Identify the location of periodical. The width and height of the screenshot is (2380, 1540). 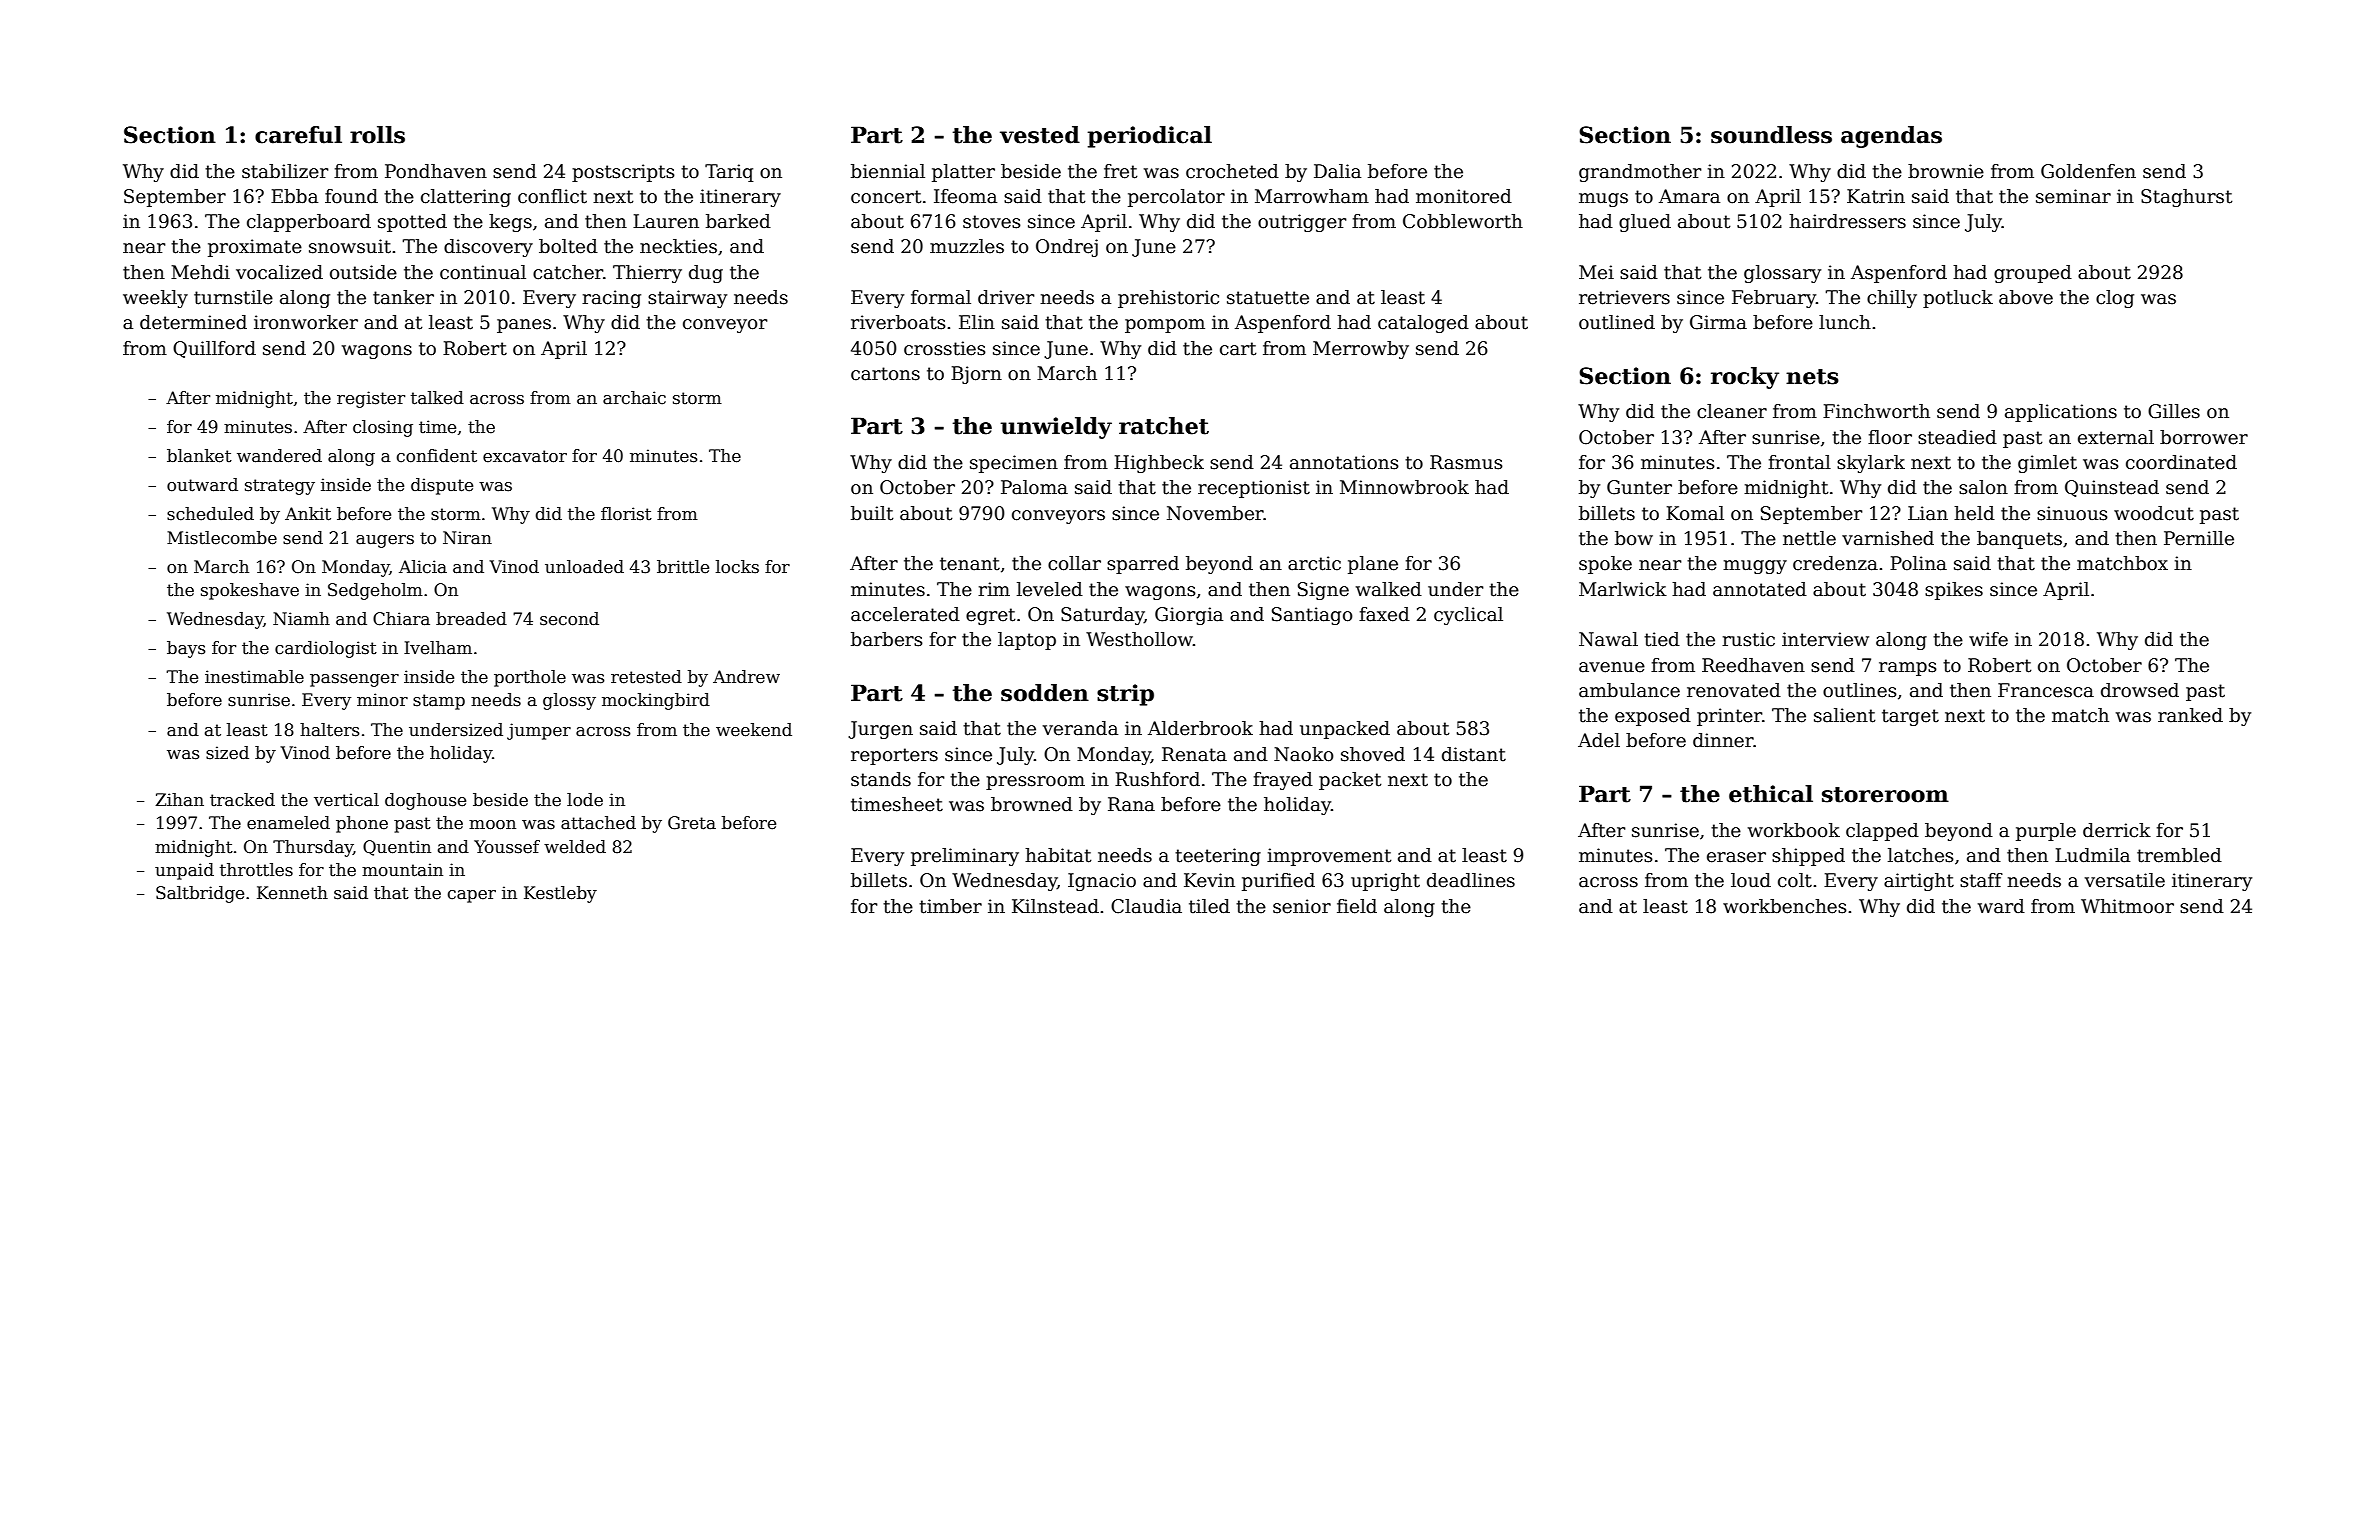
(1150, 137).
